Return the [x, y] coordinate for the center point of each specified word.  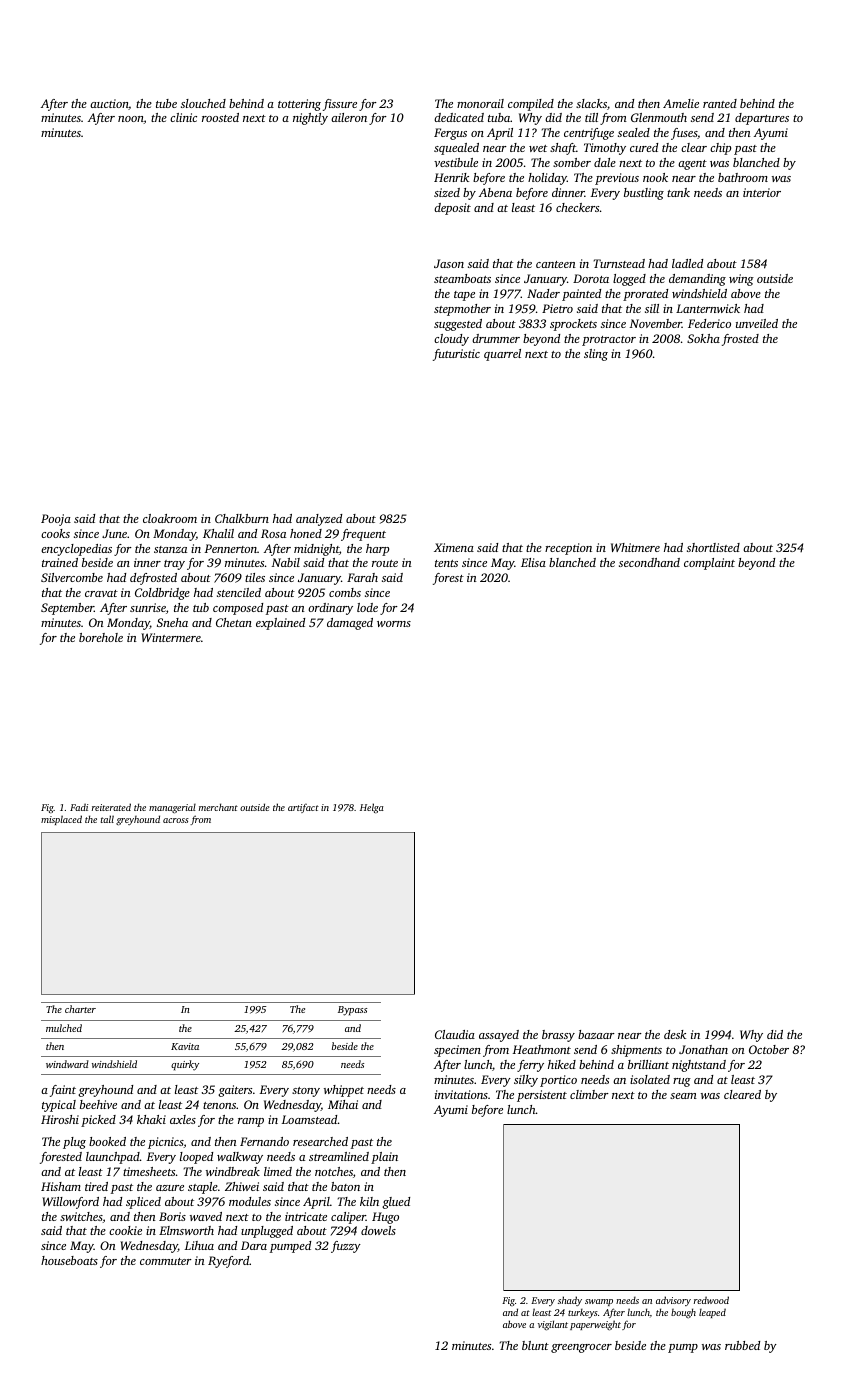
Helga [372, 808]
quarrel [502, 355]
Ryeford [228, 1262]
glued [396, 1203]
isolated [650, 1079]
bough [683, 1313]
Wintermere [171, 637]
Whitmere [635, 547]
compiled [531, 105]
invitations [461, 1094]
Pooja [56, 520]
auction [109, 104]
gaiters [235, 1091]
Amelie [681, 103]
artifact [303, 808]
